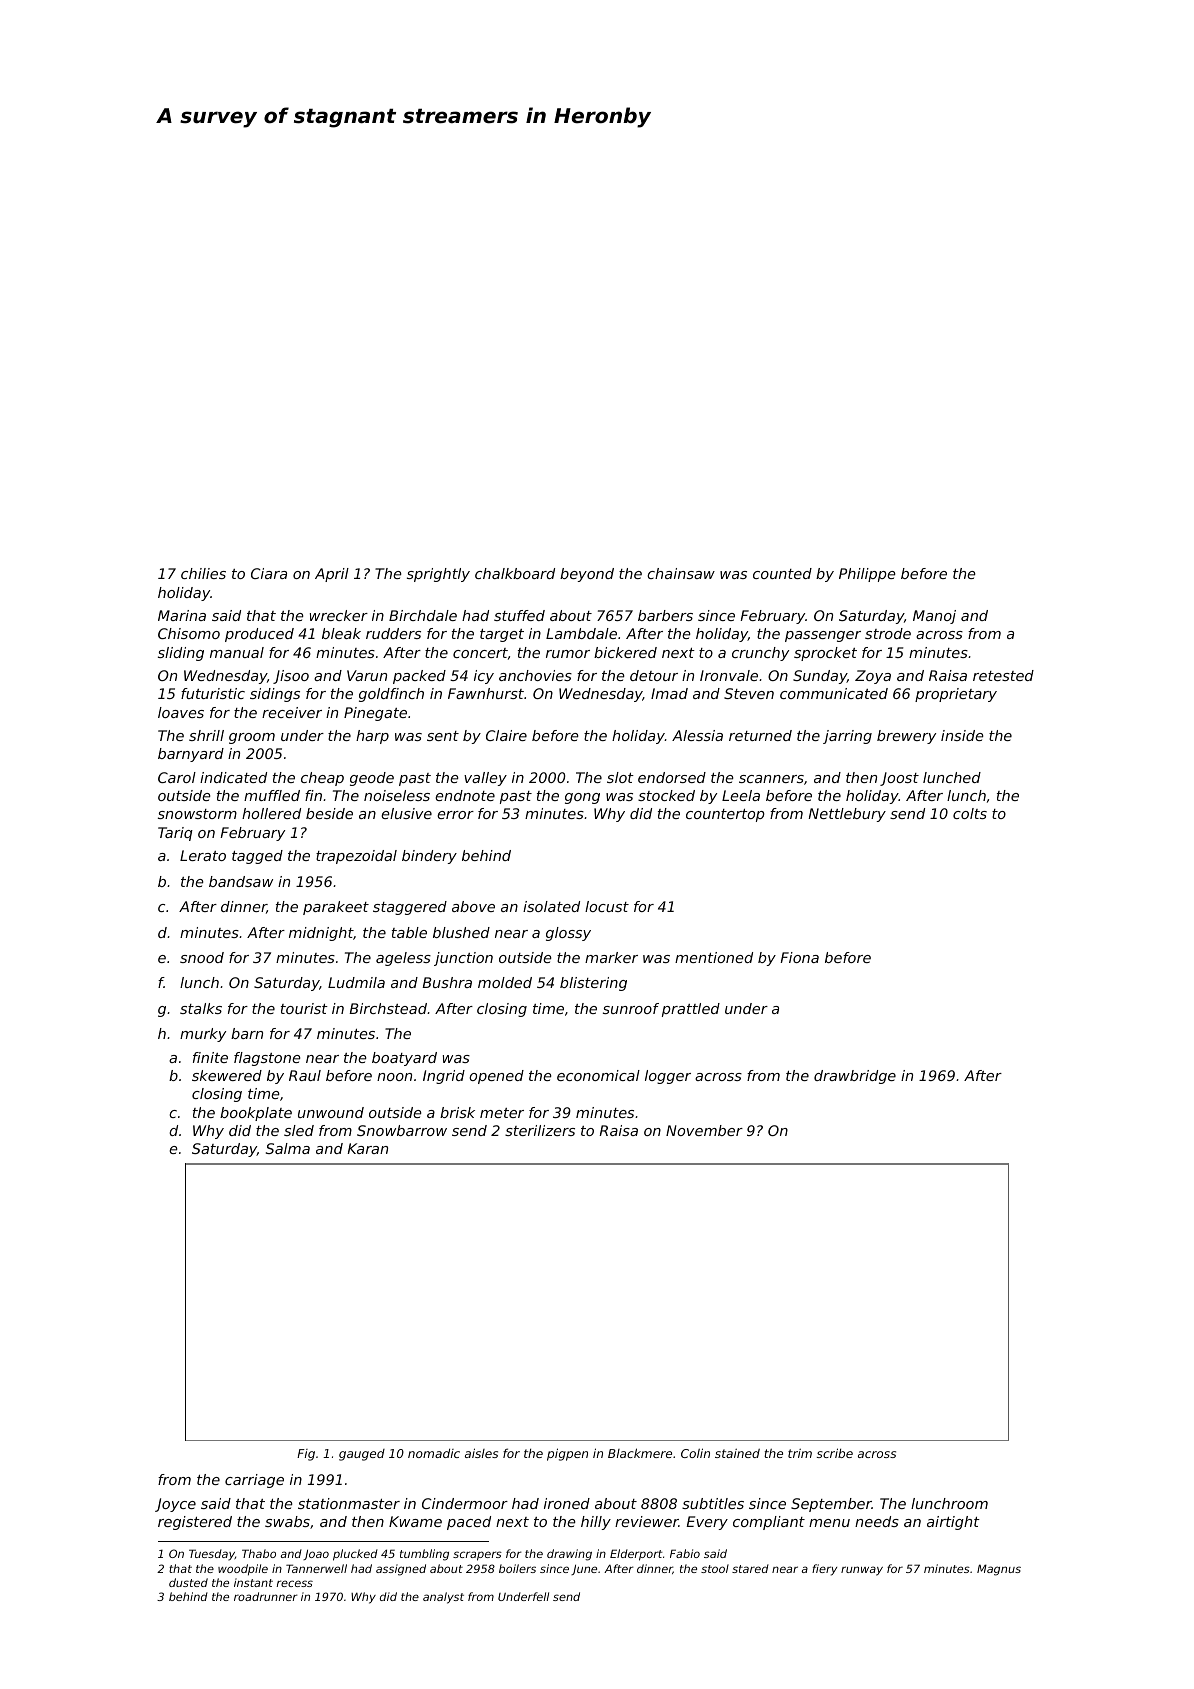 The height and width of the document is (1689, 1194). I want to click on drawbridge, so click(855, 1077).
